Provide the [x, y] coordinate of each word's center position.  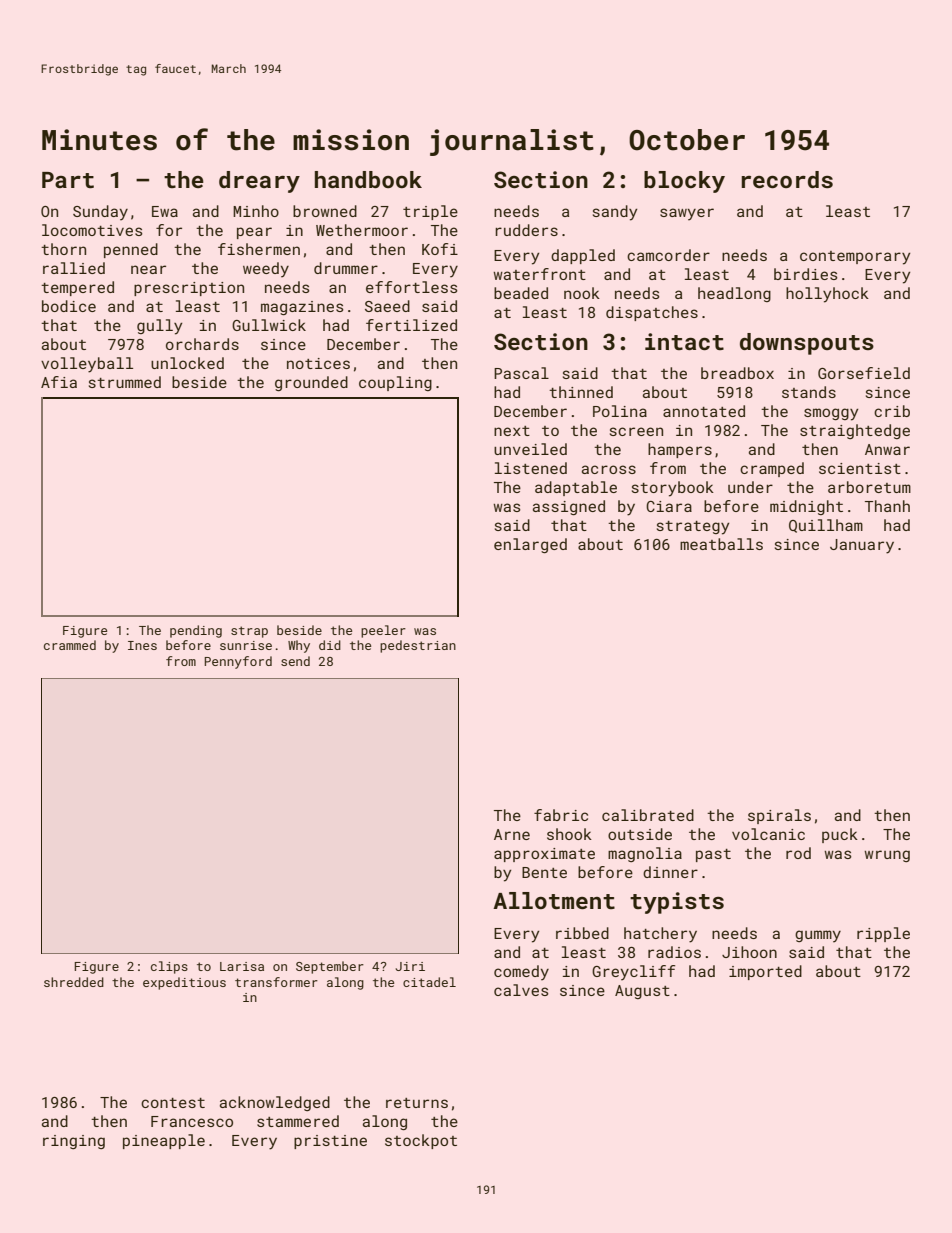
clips [169, 967]
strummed [125, 382]
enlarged [530, 545]
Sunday [100, 213]
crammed [70, 645]
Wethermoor [362, 230]
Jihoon [749, 952]
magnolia [645, 854]
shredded [74, 982]
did [330, 645]
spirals [779, 816]
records [787, 179]
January [862, 546]
